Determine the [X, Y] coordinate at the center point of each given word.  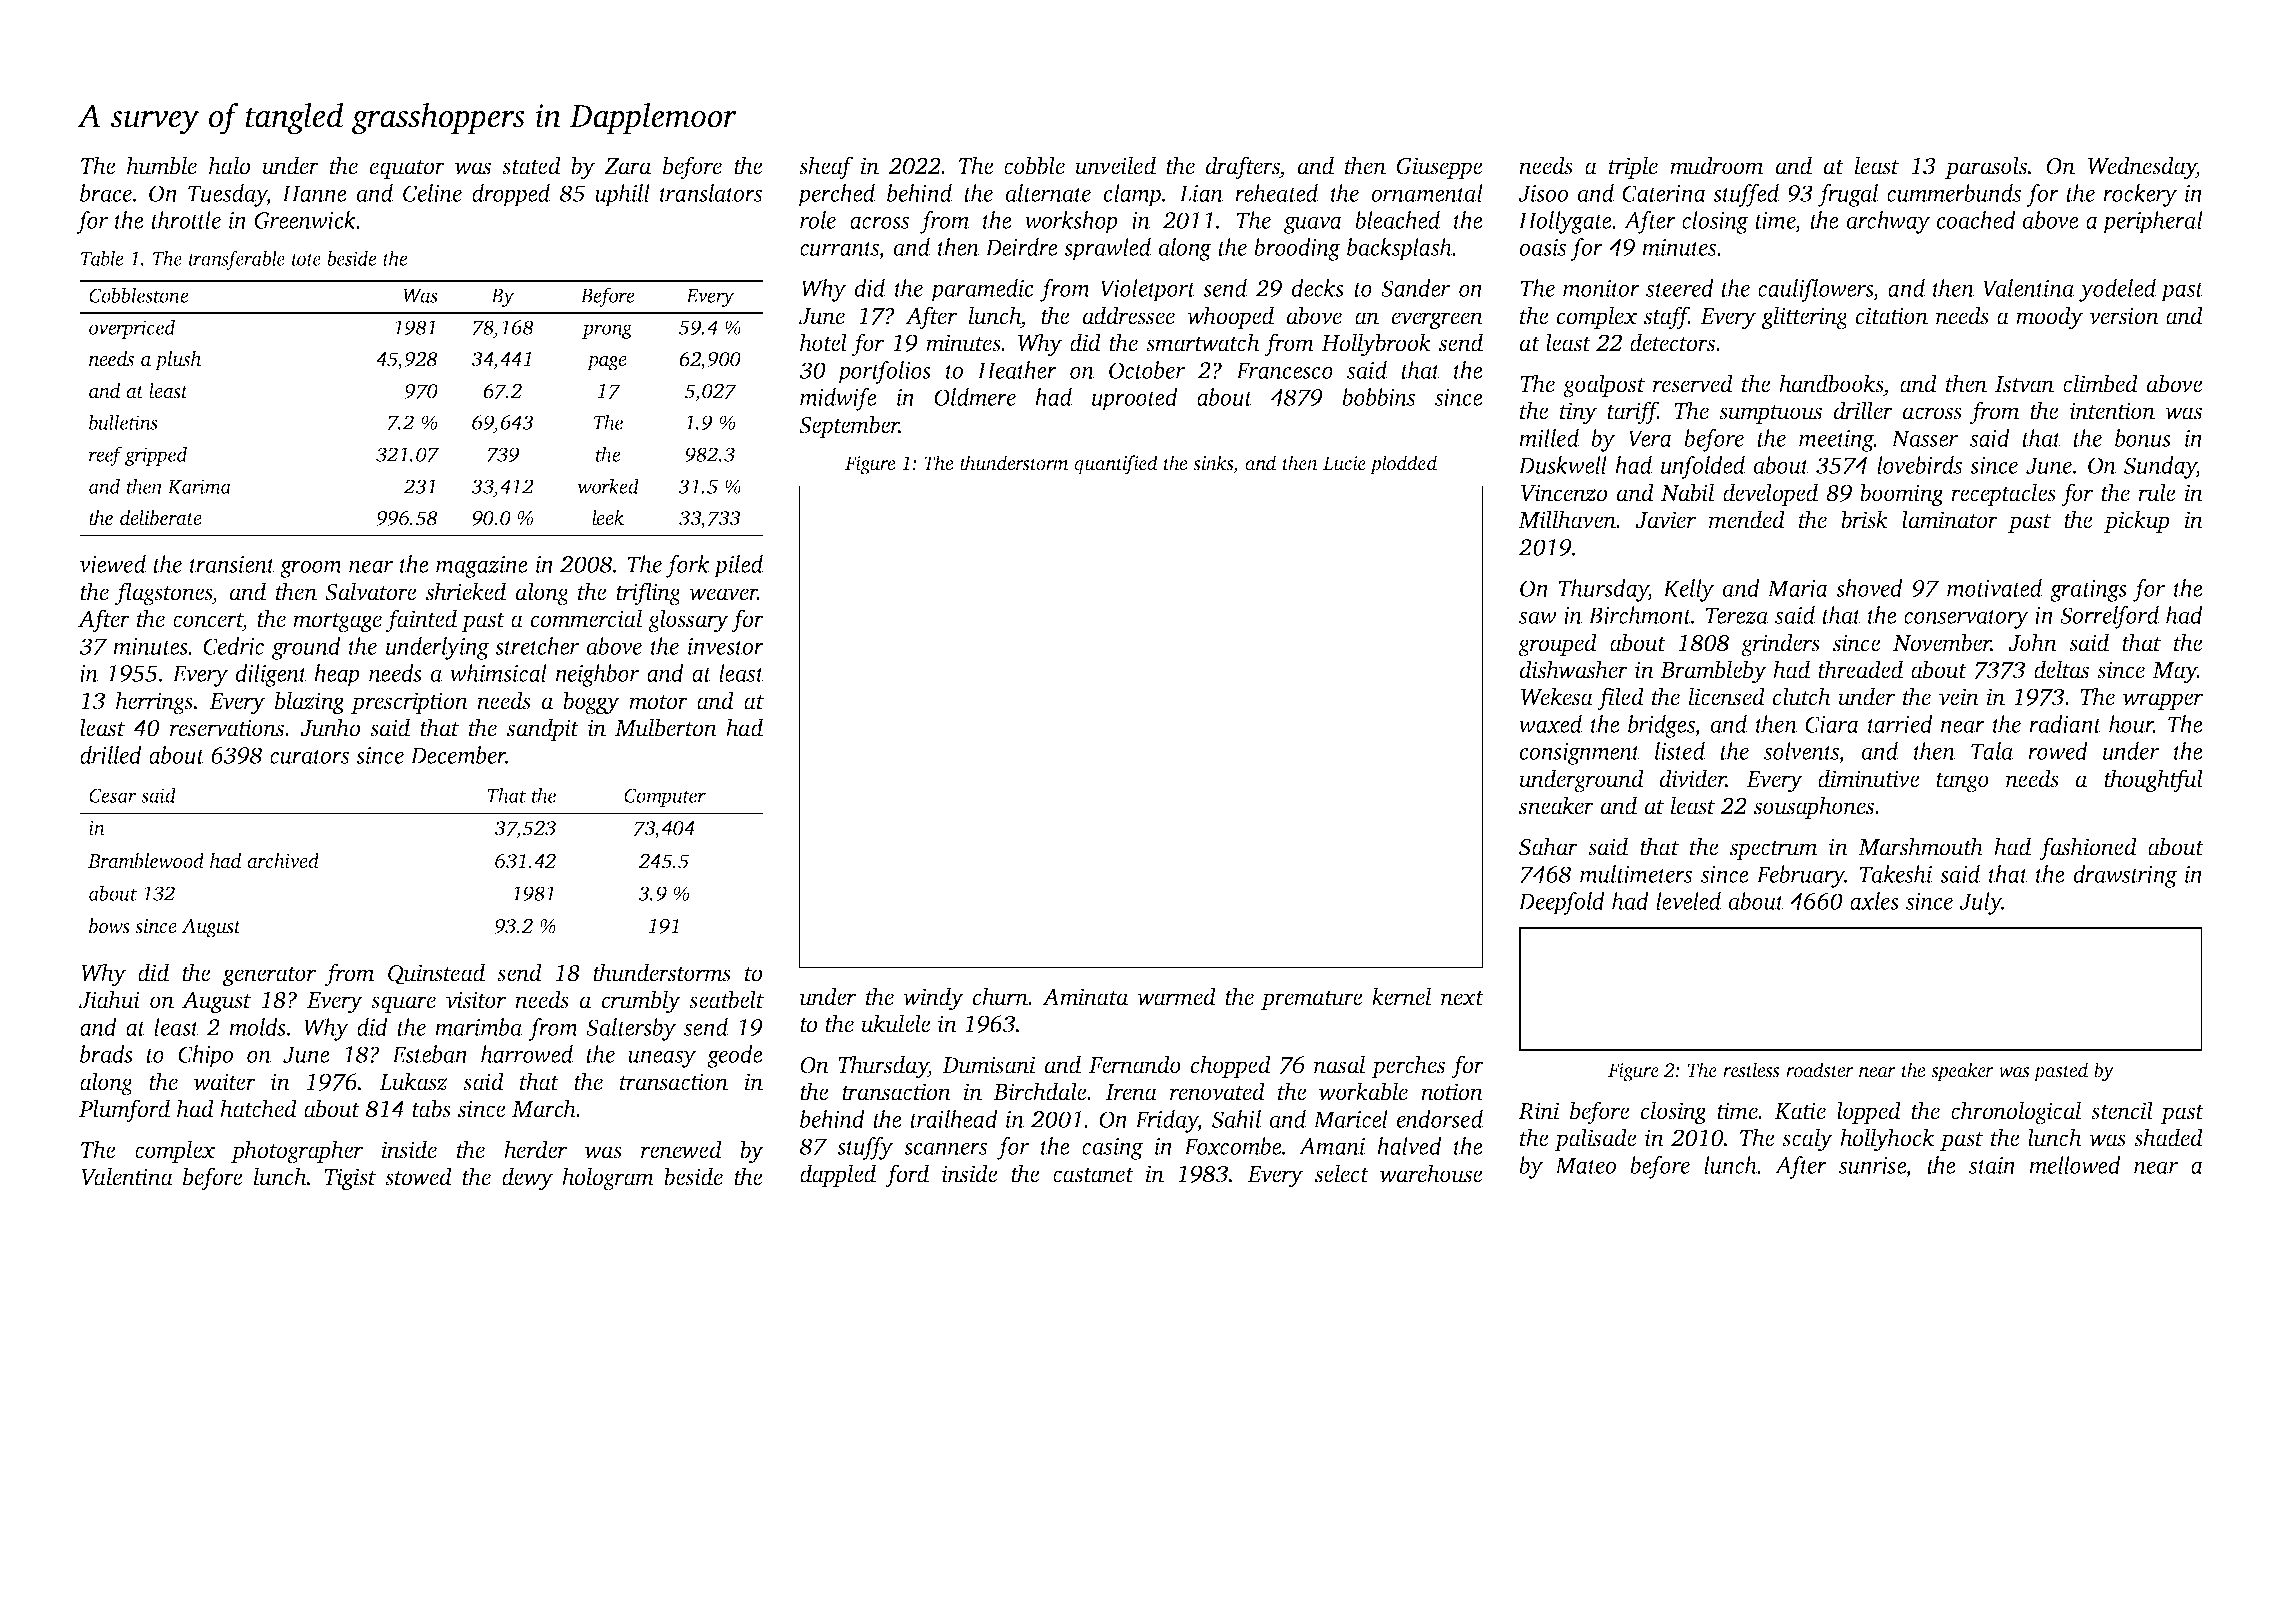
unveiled [1115, 165]
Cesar [113, 795]
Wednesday [2142, 168]
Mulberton [666, 727]
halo [229, 165]
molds [257, 1027]
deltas [2061, 669]
